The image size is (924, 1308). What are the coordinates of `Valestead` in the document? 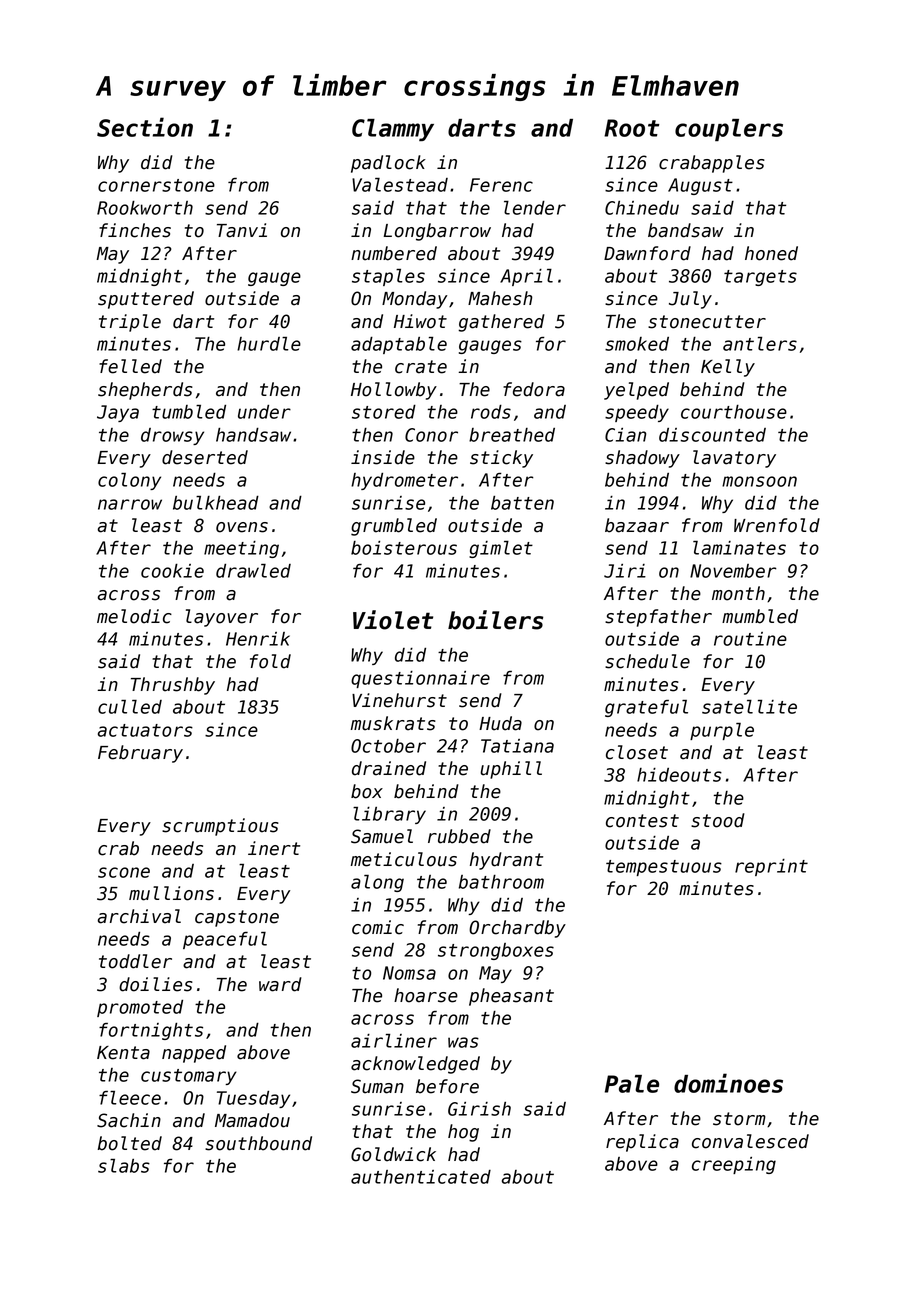 It's located at (400, 185).
